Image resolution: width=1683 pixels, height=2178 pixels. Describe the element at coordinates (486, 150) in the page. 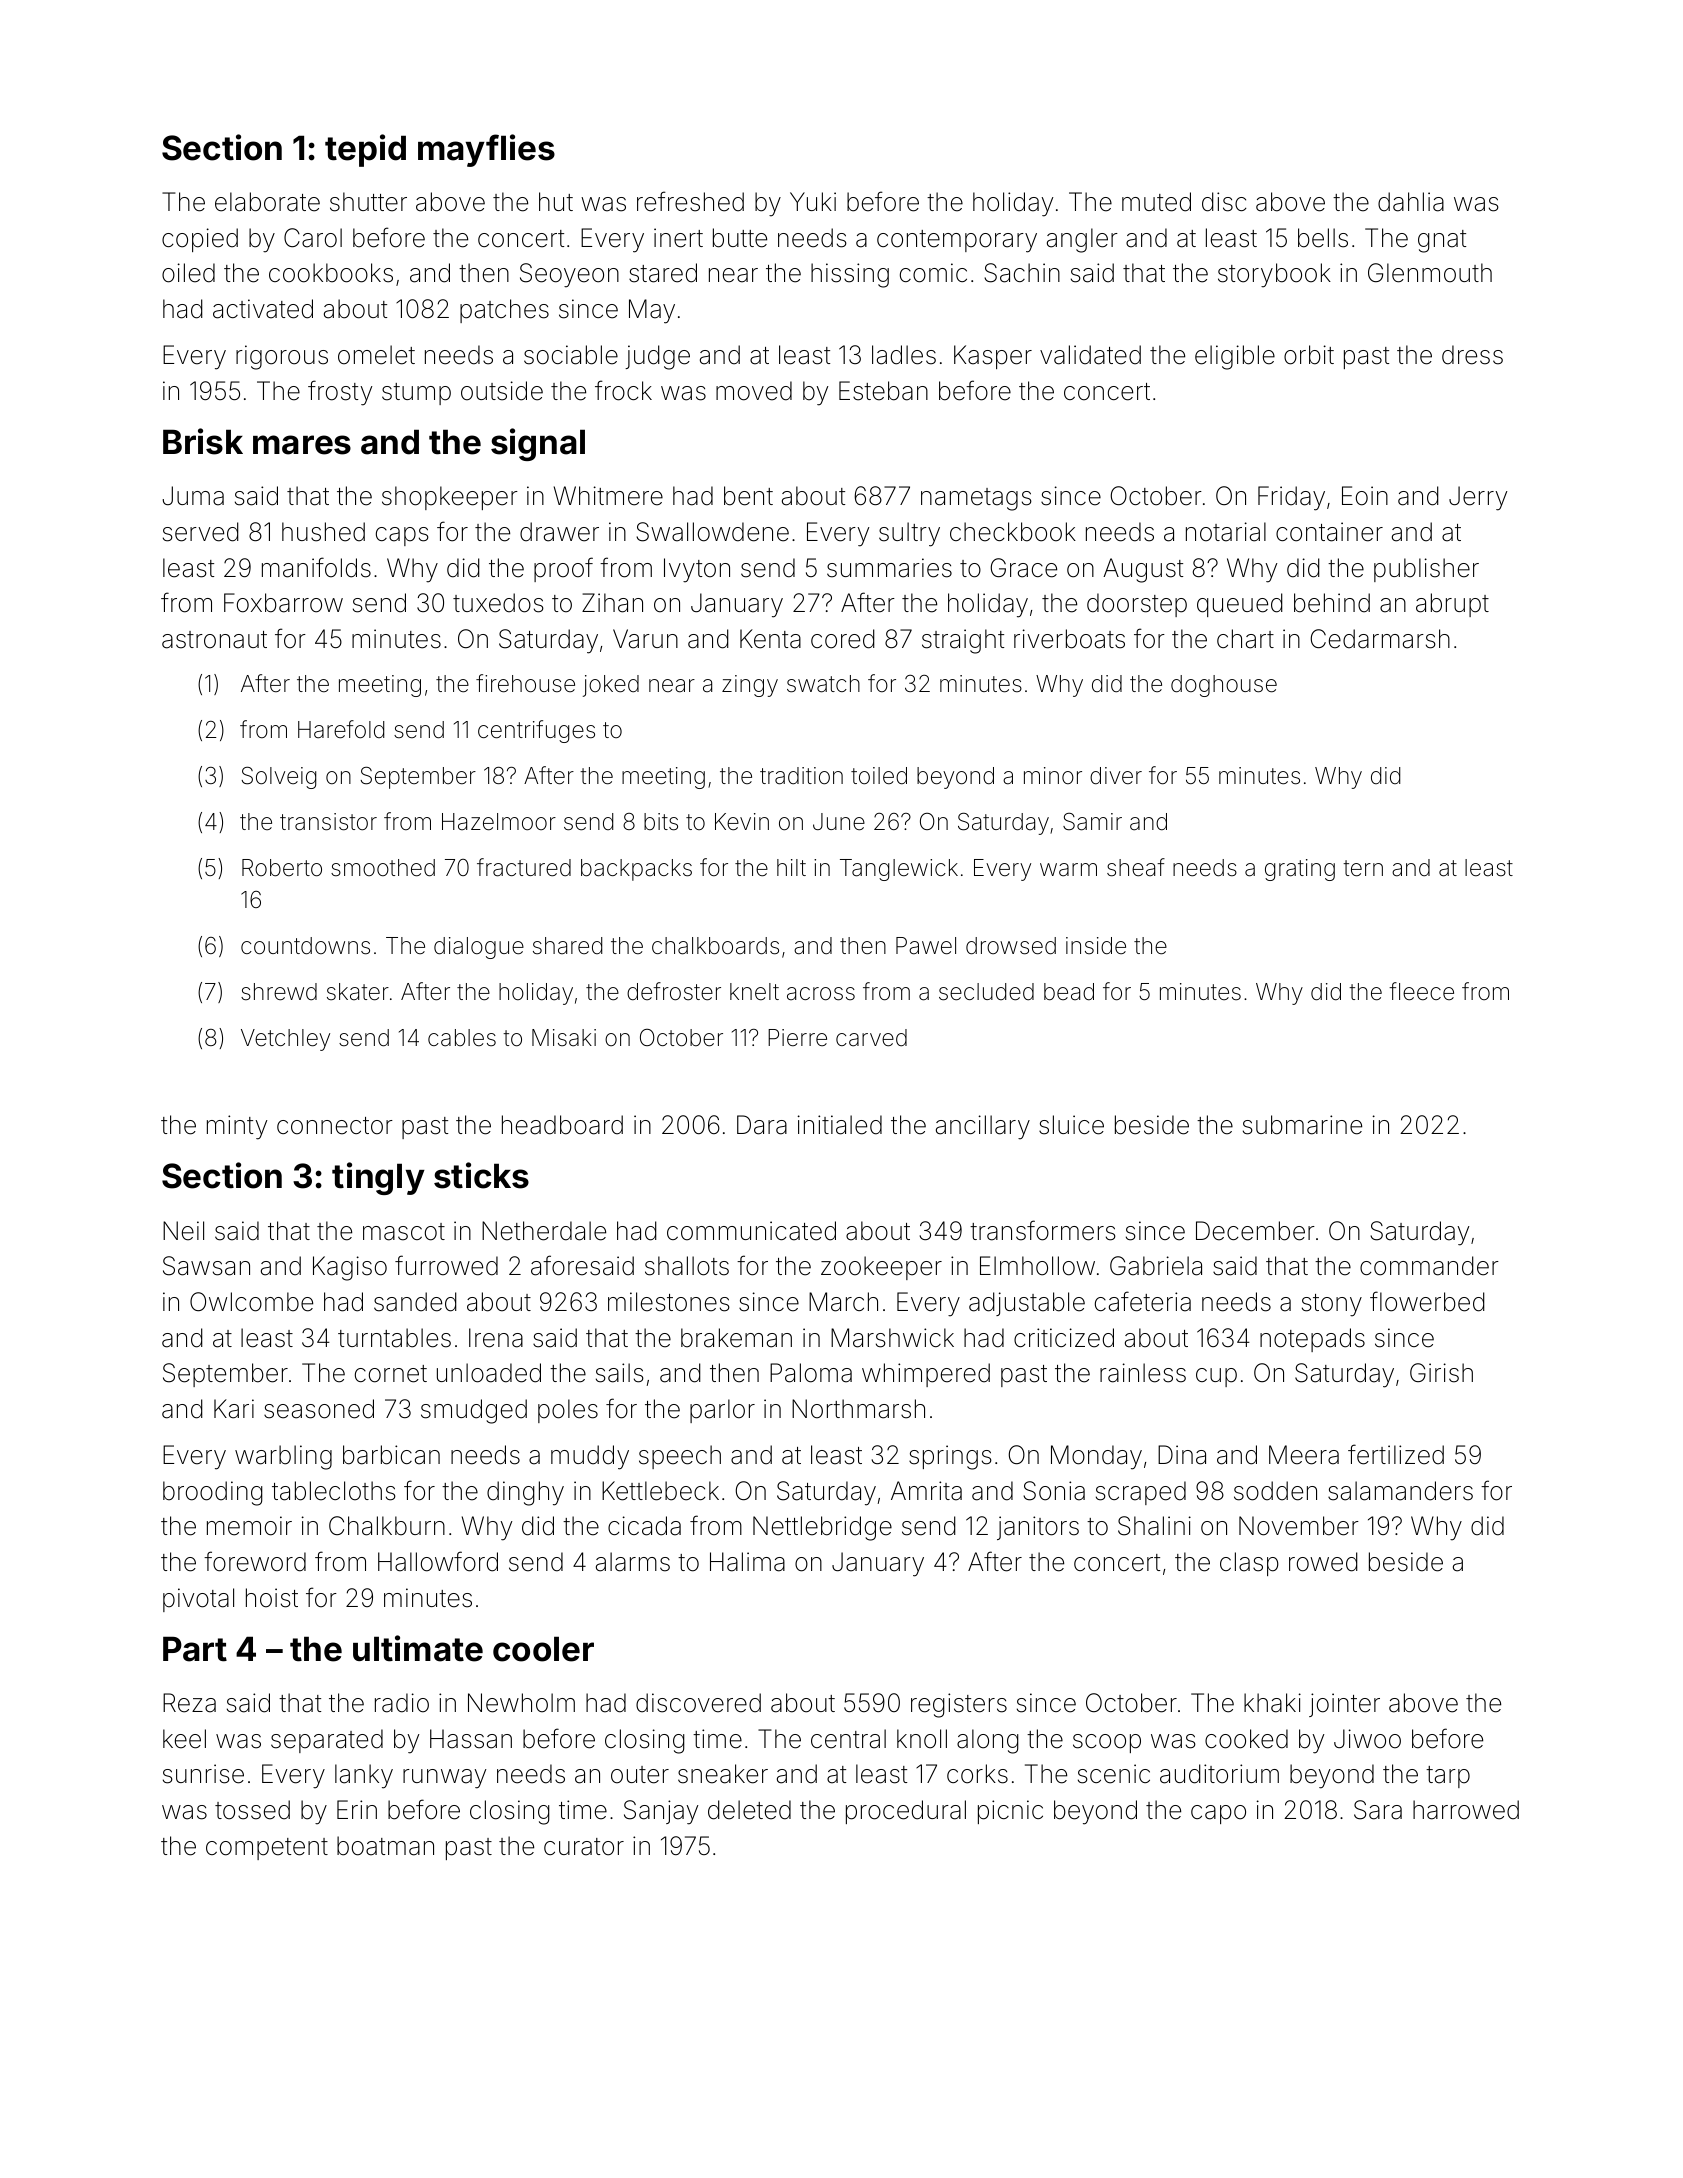

I see `mayflies` at that location.
